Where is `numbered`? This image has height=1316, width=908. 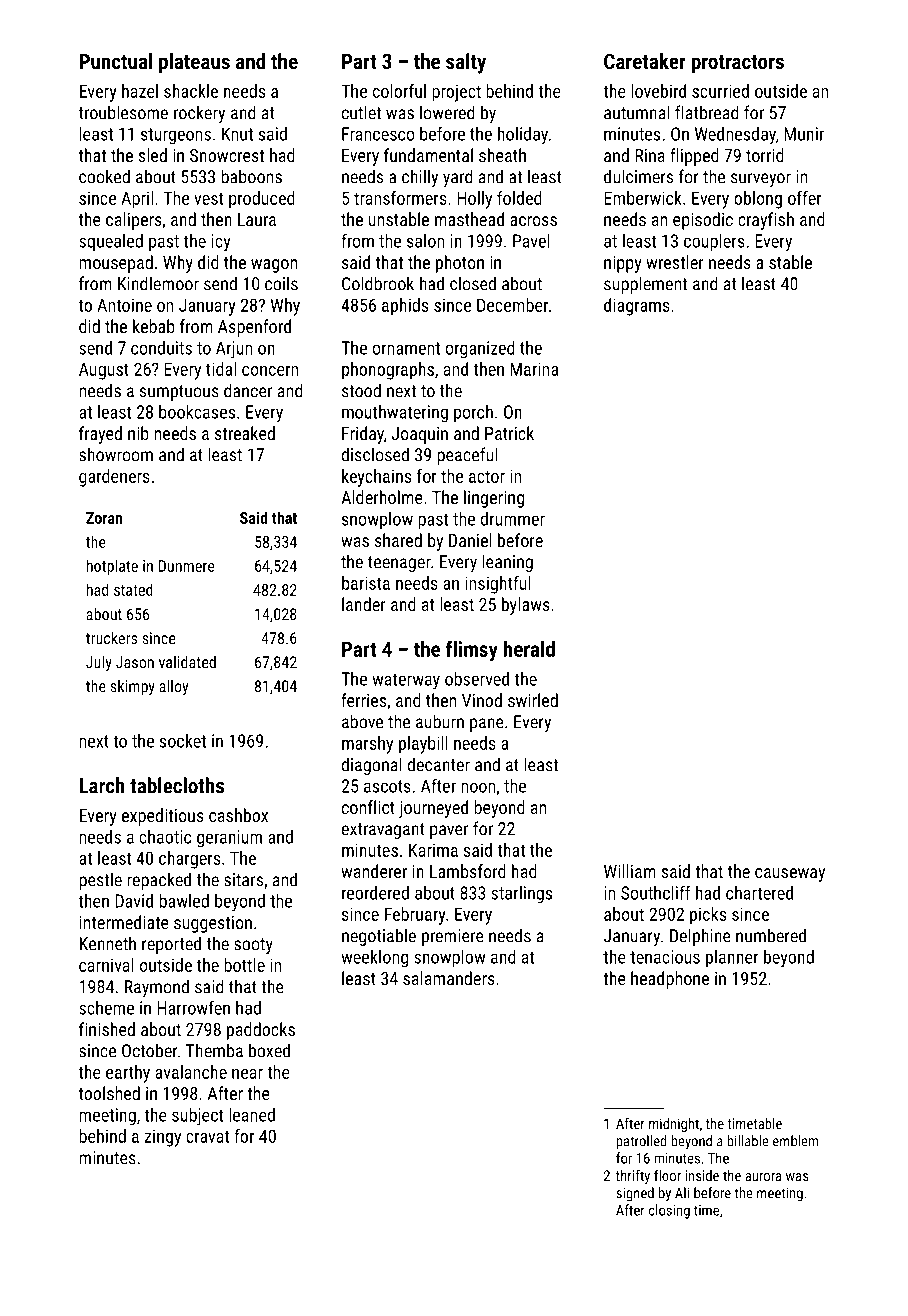
numbered is located at coordinates (771, 935).
